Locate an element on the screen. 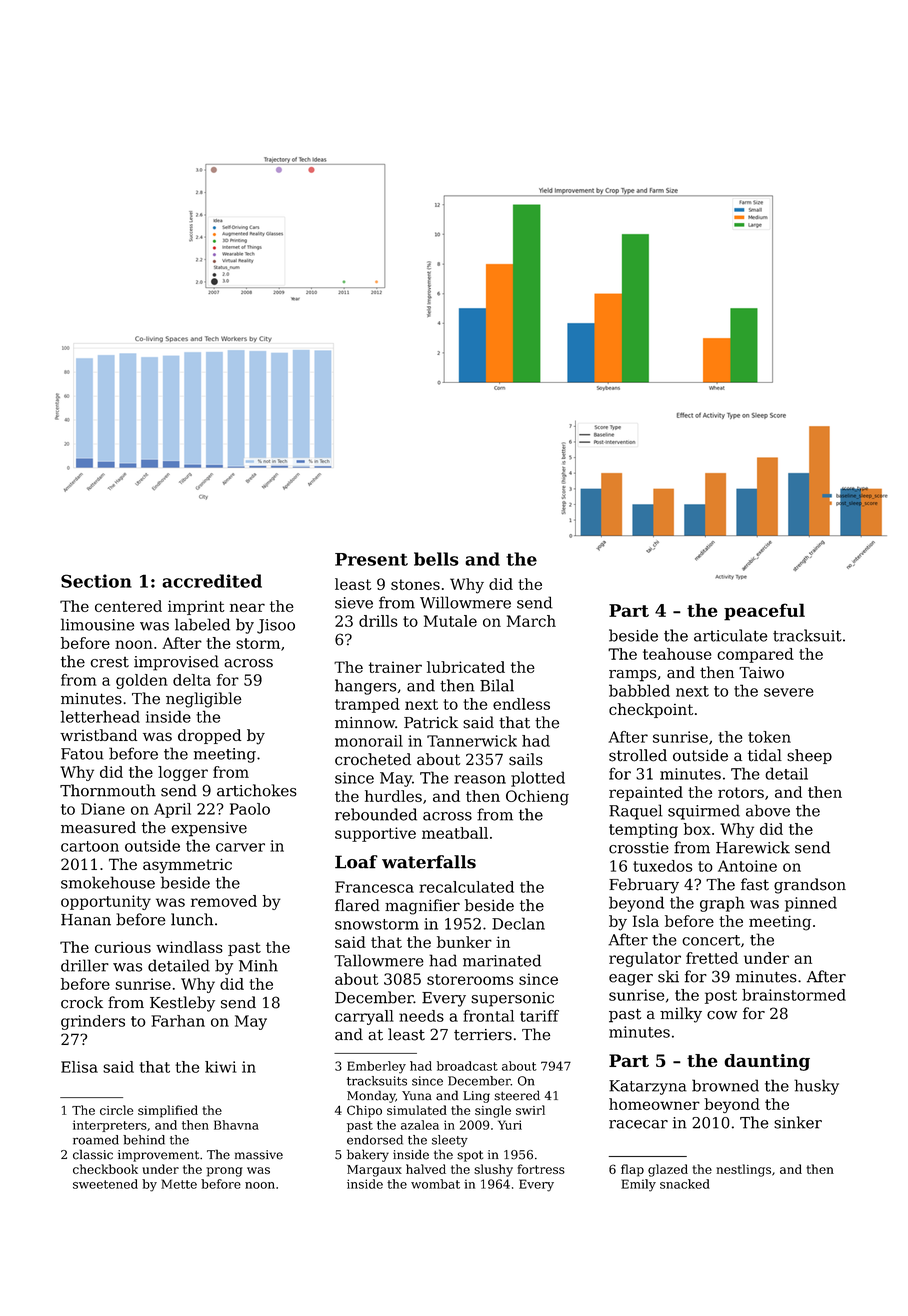 The width and height of the screenshot is (908, 1316). checkpoint is located at coordinates (651, 710).
